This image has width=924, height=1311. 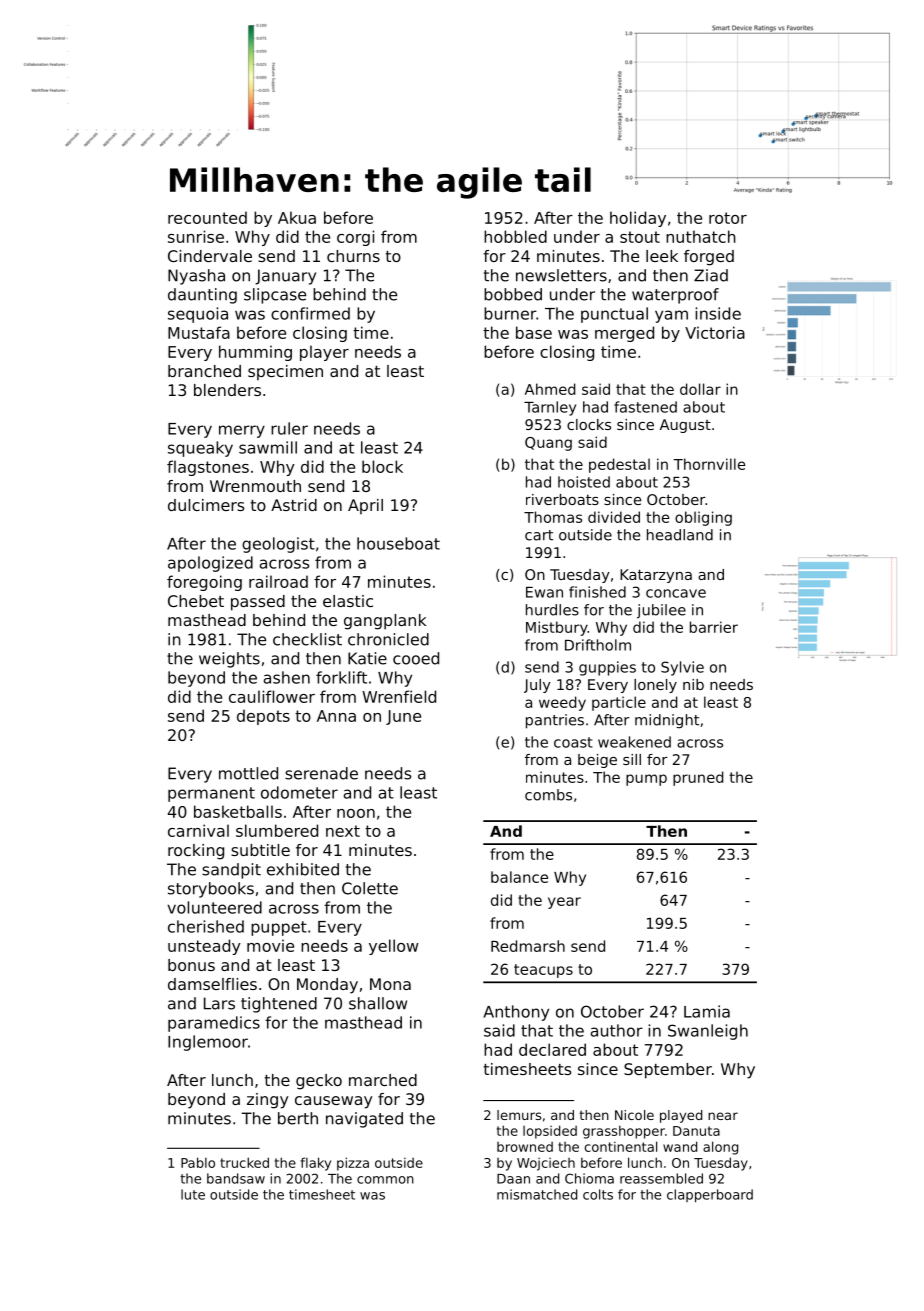 What do you see at coordinates (550, 408) in the image?
I see `Tarnley` at bounding box center [550, 408].
